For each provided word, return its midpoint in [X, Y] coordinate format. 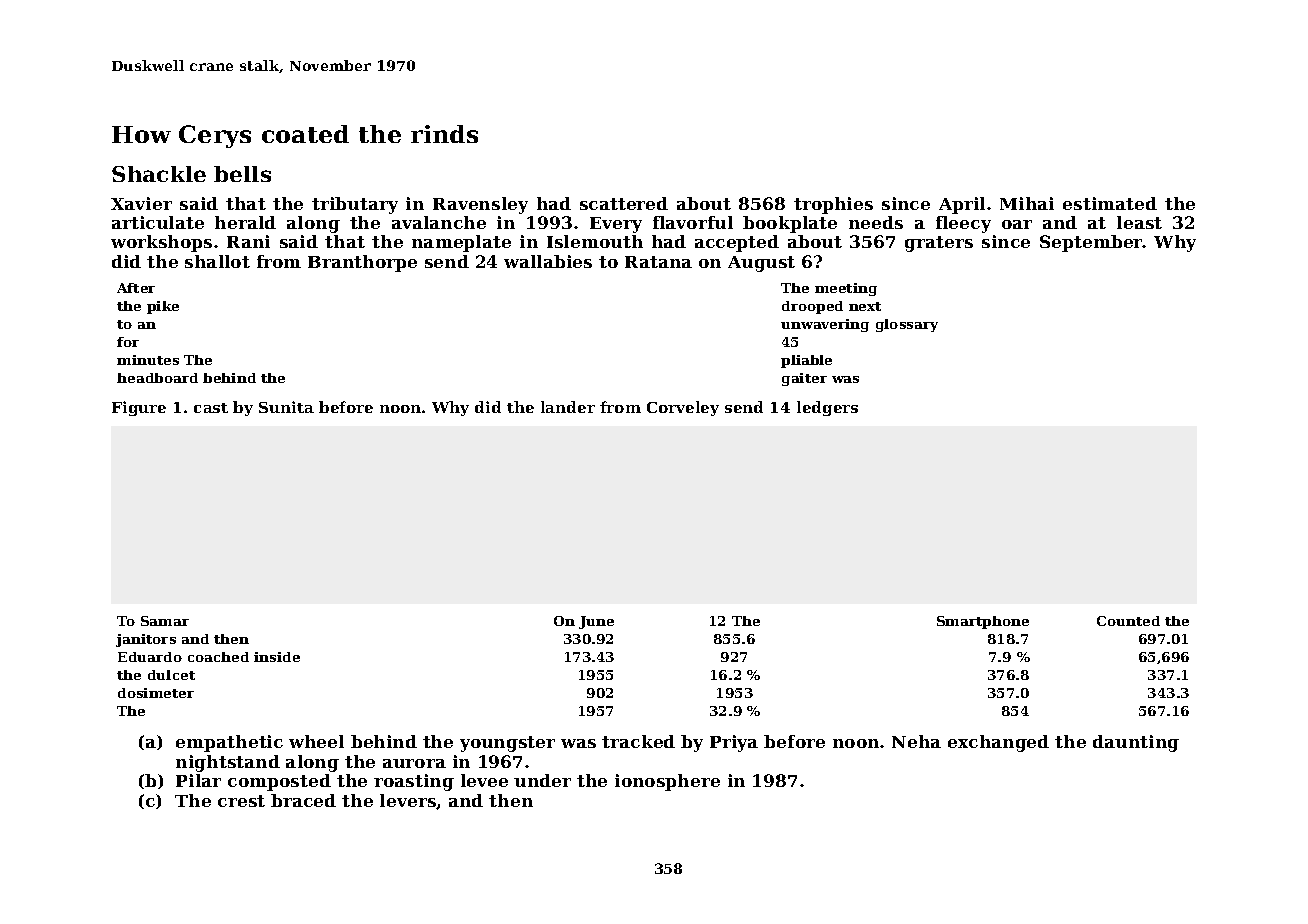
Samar [165, 621]
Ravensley [480, 205]
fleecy [963, 224]
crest [241, 801]
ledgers [827, 408]
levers [408, 800]
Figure [139, 408]
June [596, 622]
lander [568, 407]
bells [242, 174]
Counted [1128, 621]
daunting [1136, 743]
